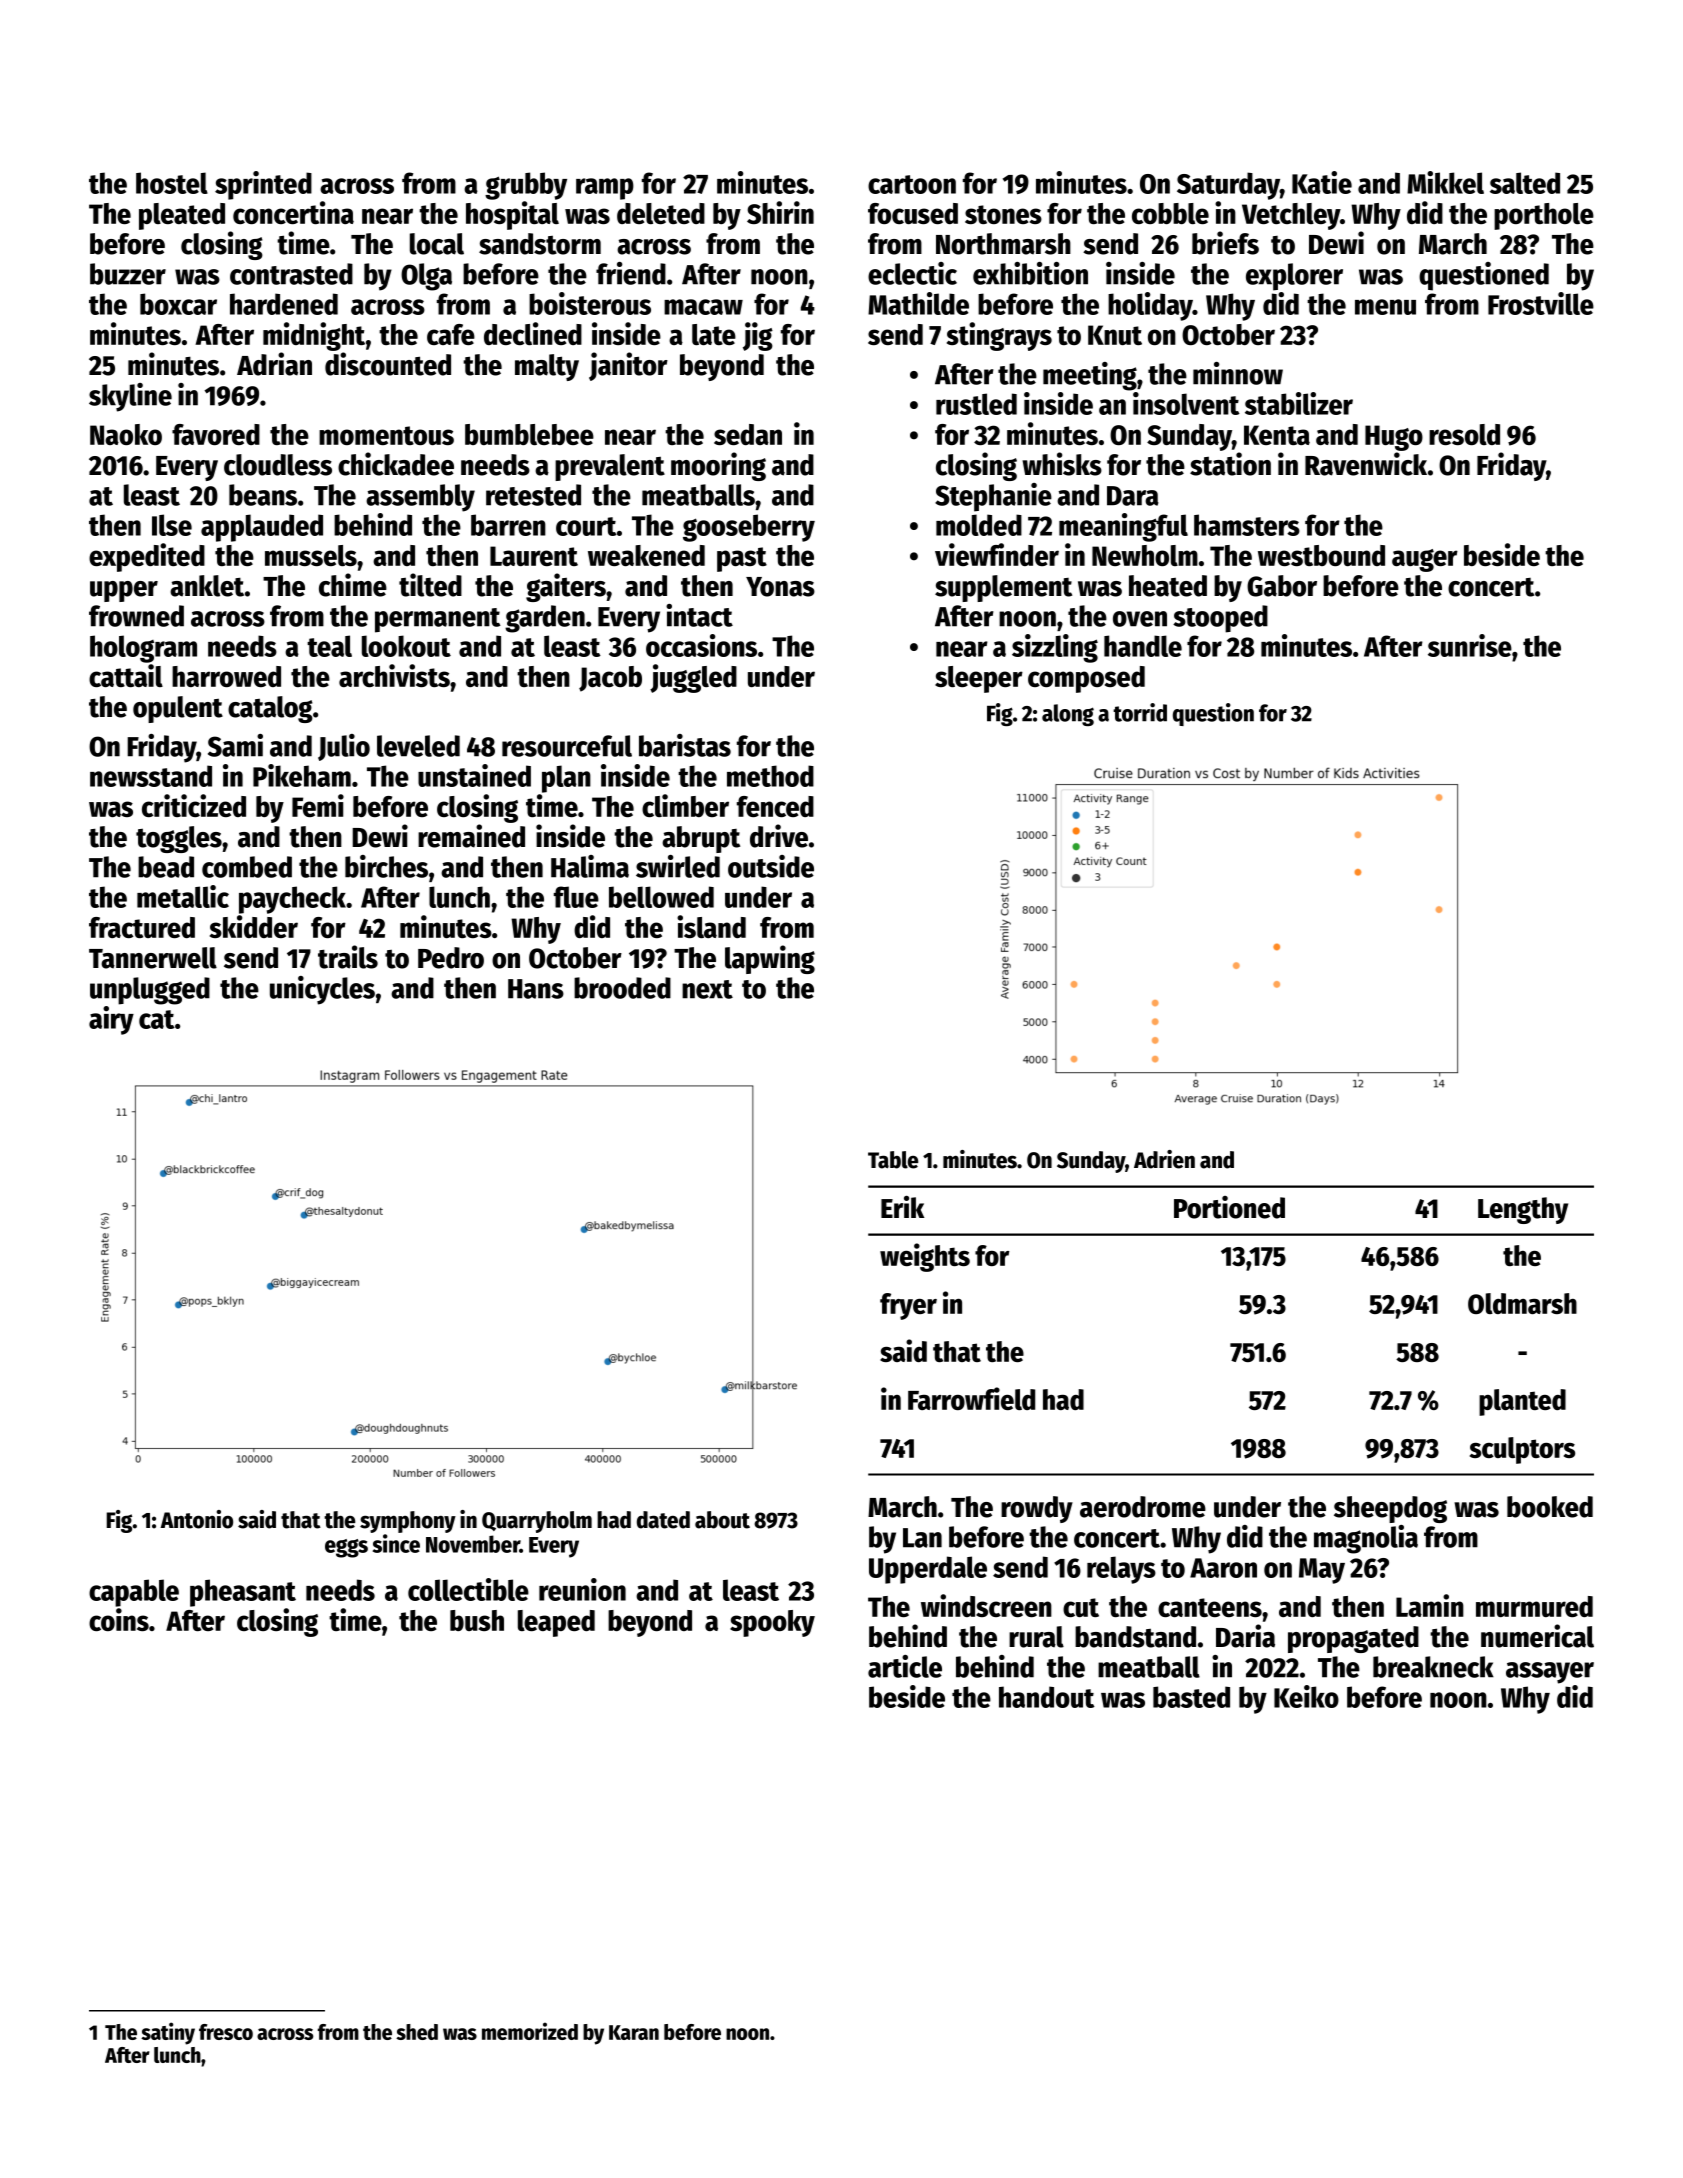 Image resolution: width=1683 pixels, height=2178 pixels. I want to click on Katie, so click(1322, 182).
